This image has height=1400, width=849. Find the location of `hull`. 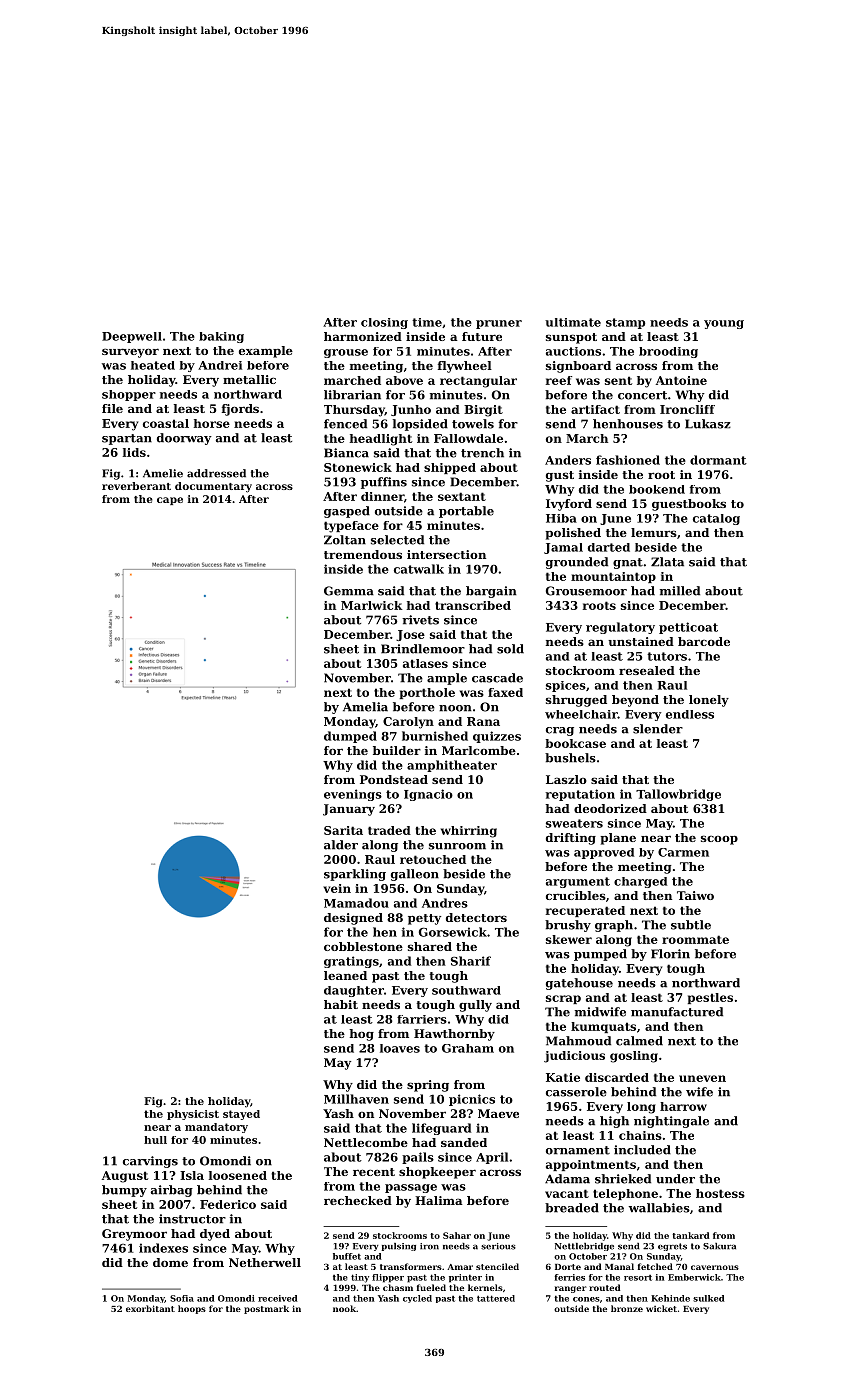

hull is located at coordinates (155, 1140).
